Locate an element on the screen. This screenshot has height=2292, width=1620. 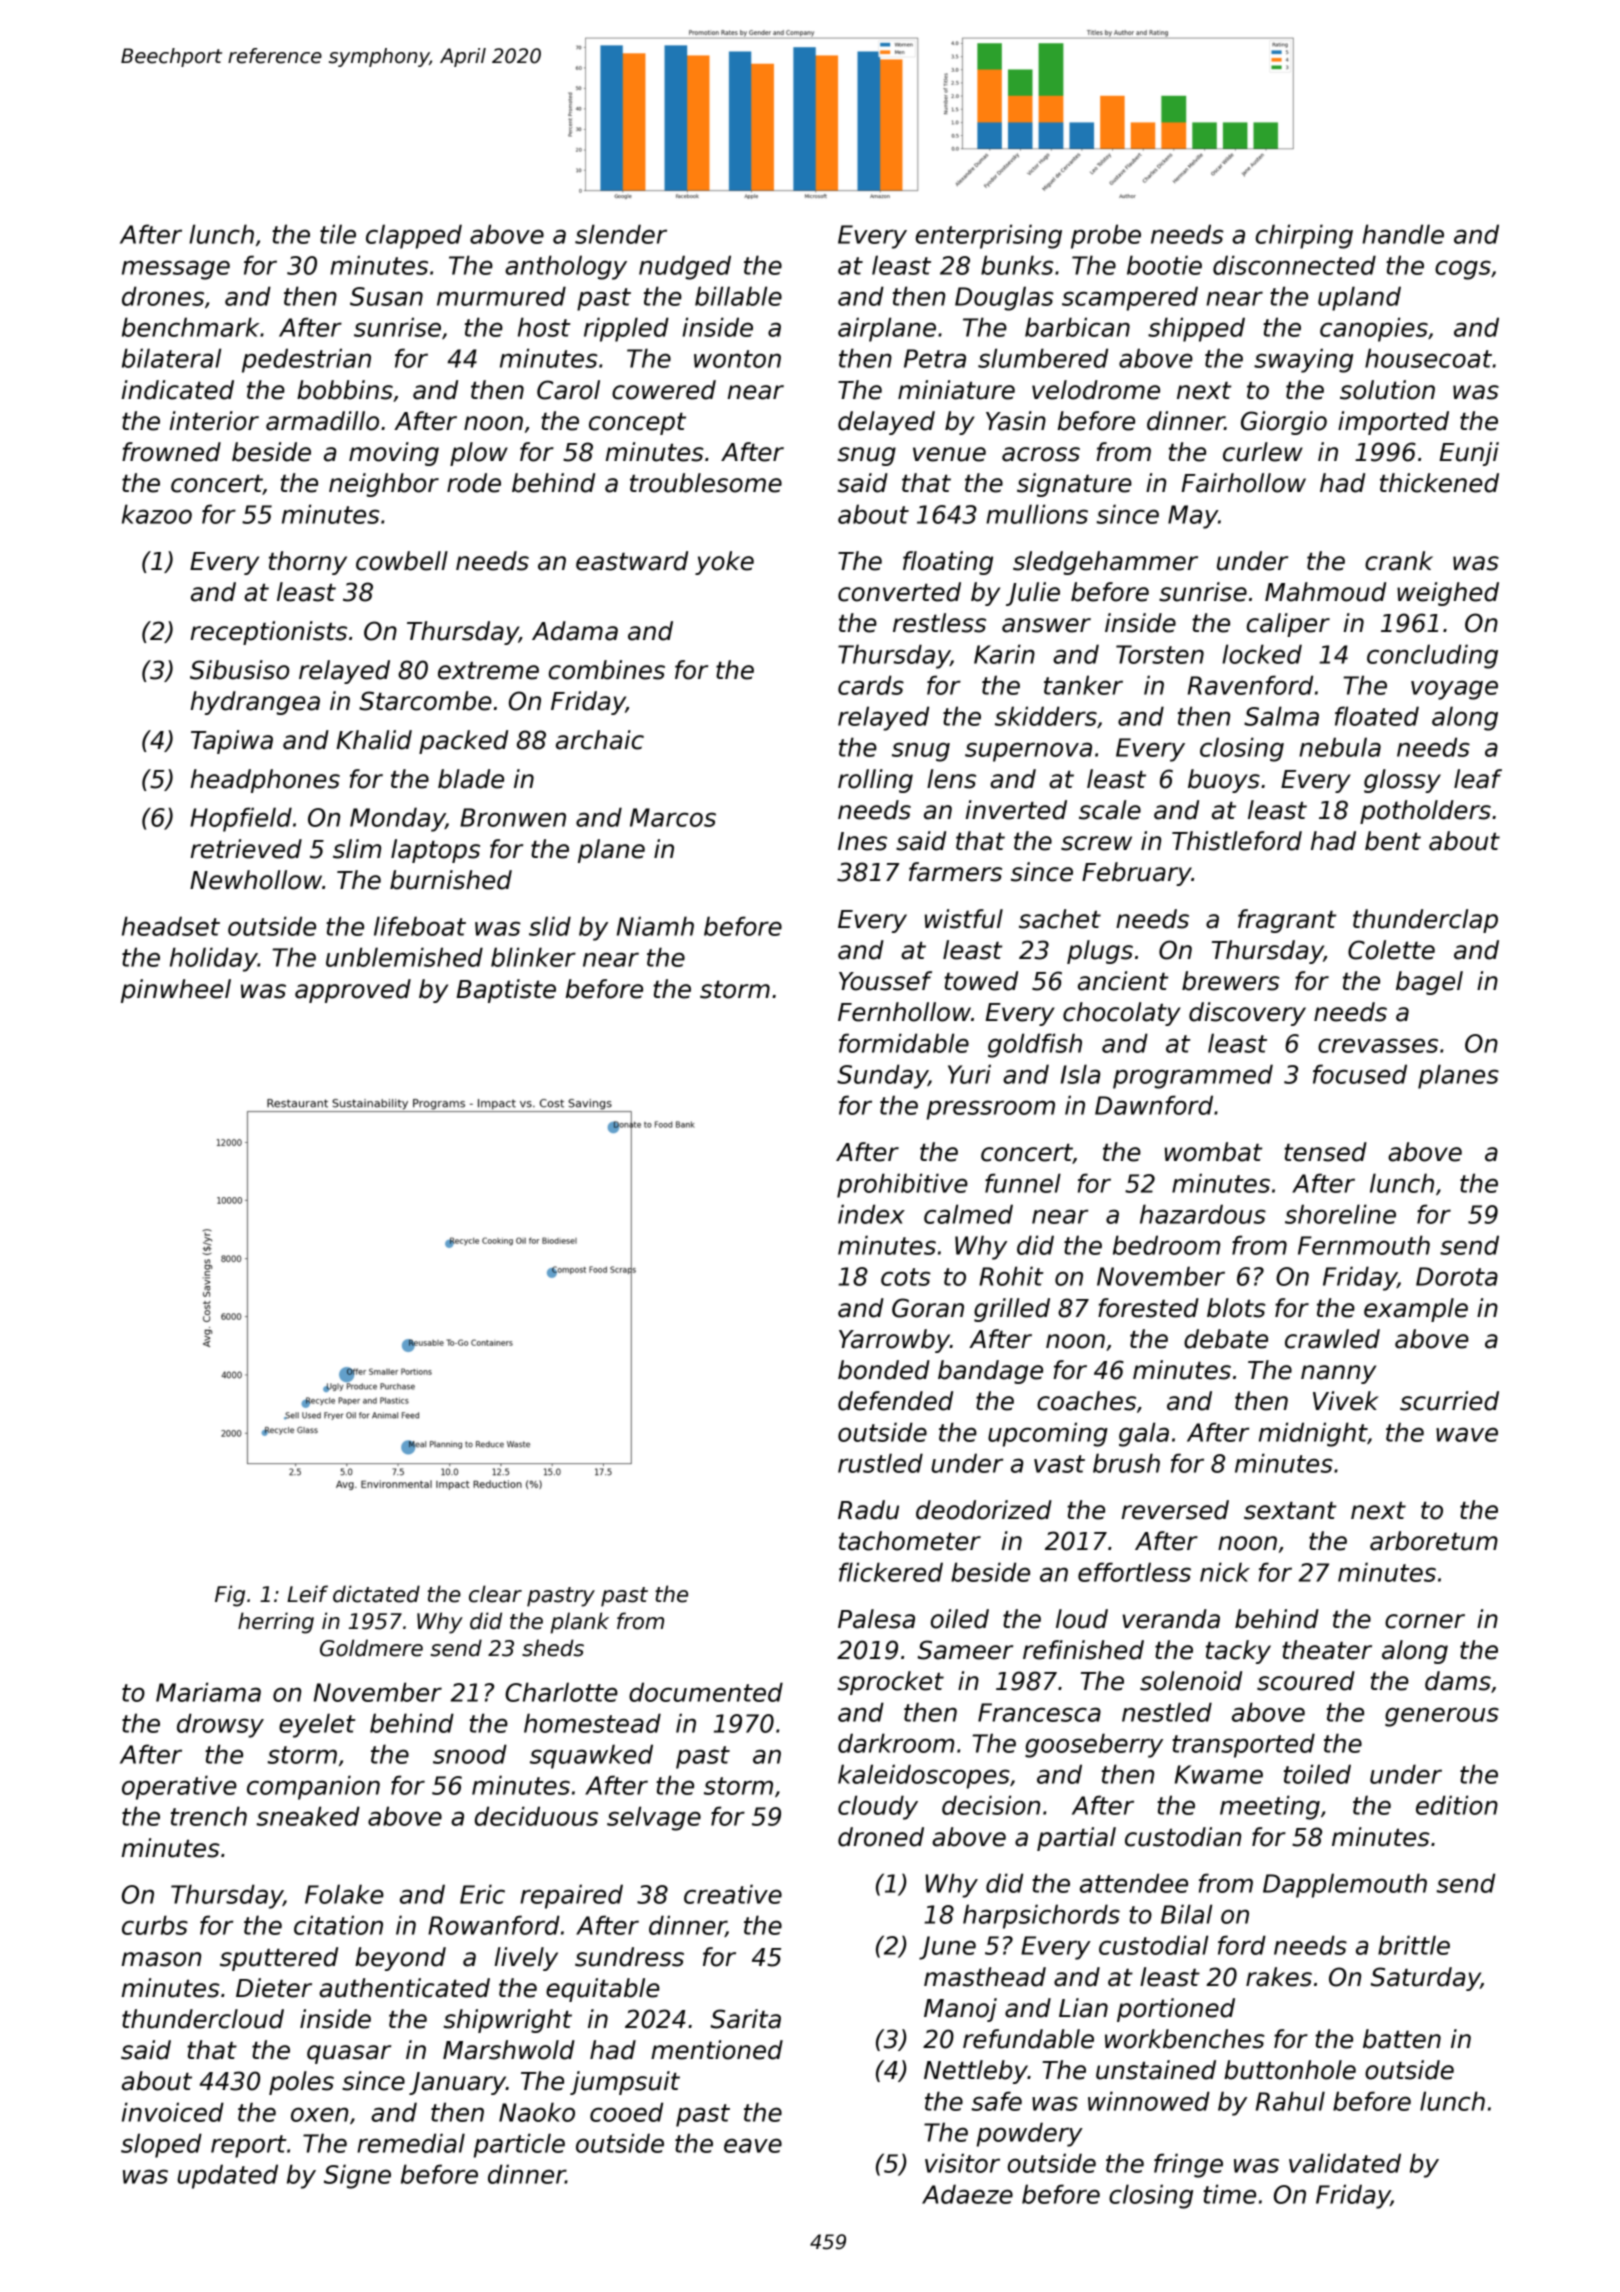
miniature is located at coordinates (956, 390).
